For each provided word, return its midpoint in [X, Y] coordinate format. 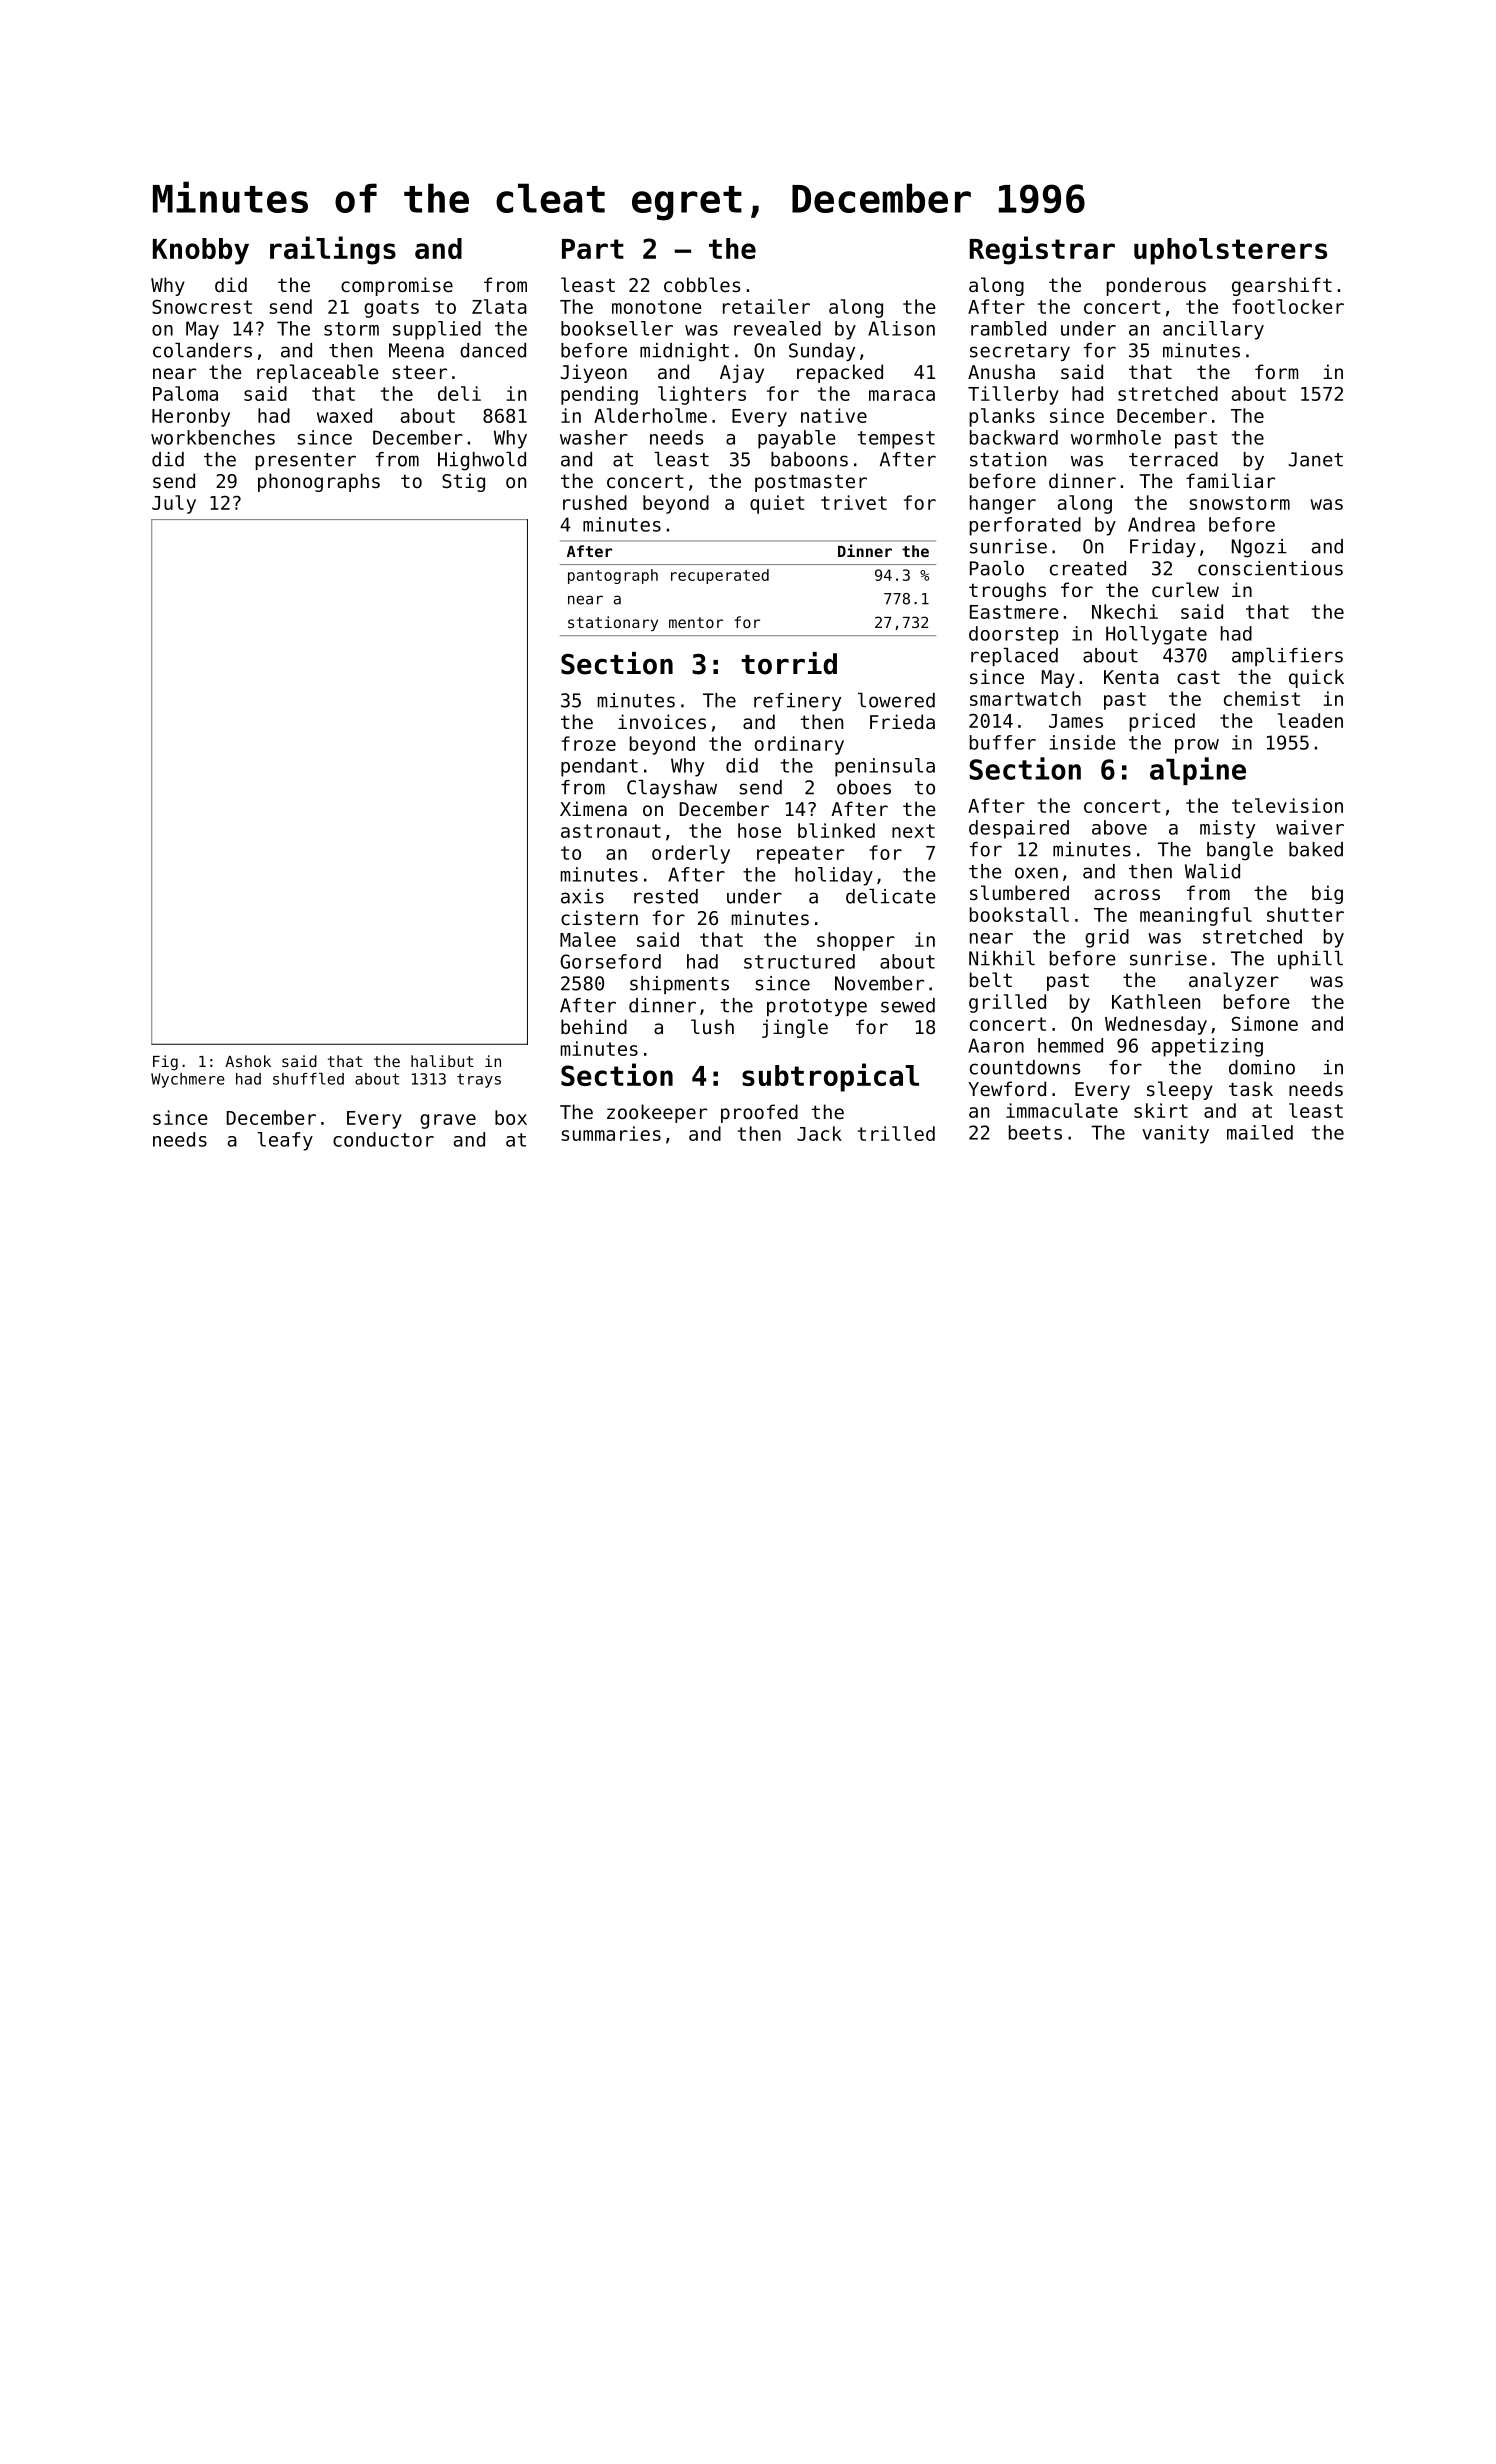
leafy [285, 1141]
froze [588, 743]
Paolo [997, 568]
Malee [588, 939]
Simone [1265, 1023]
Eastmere [1014, 612]
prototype [817, 1007]
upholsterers [1230, 251]
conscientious [1270, 568]
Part [593, 249]
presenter [305, 461]
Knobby [201, 251]
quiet [777, 504]
